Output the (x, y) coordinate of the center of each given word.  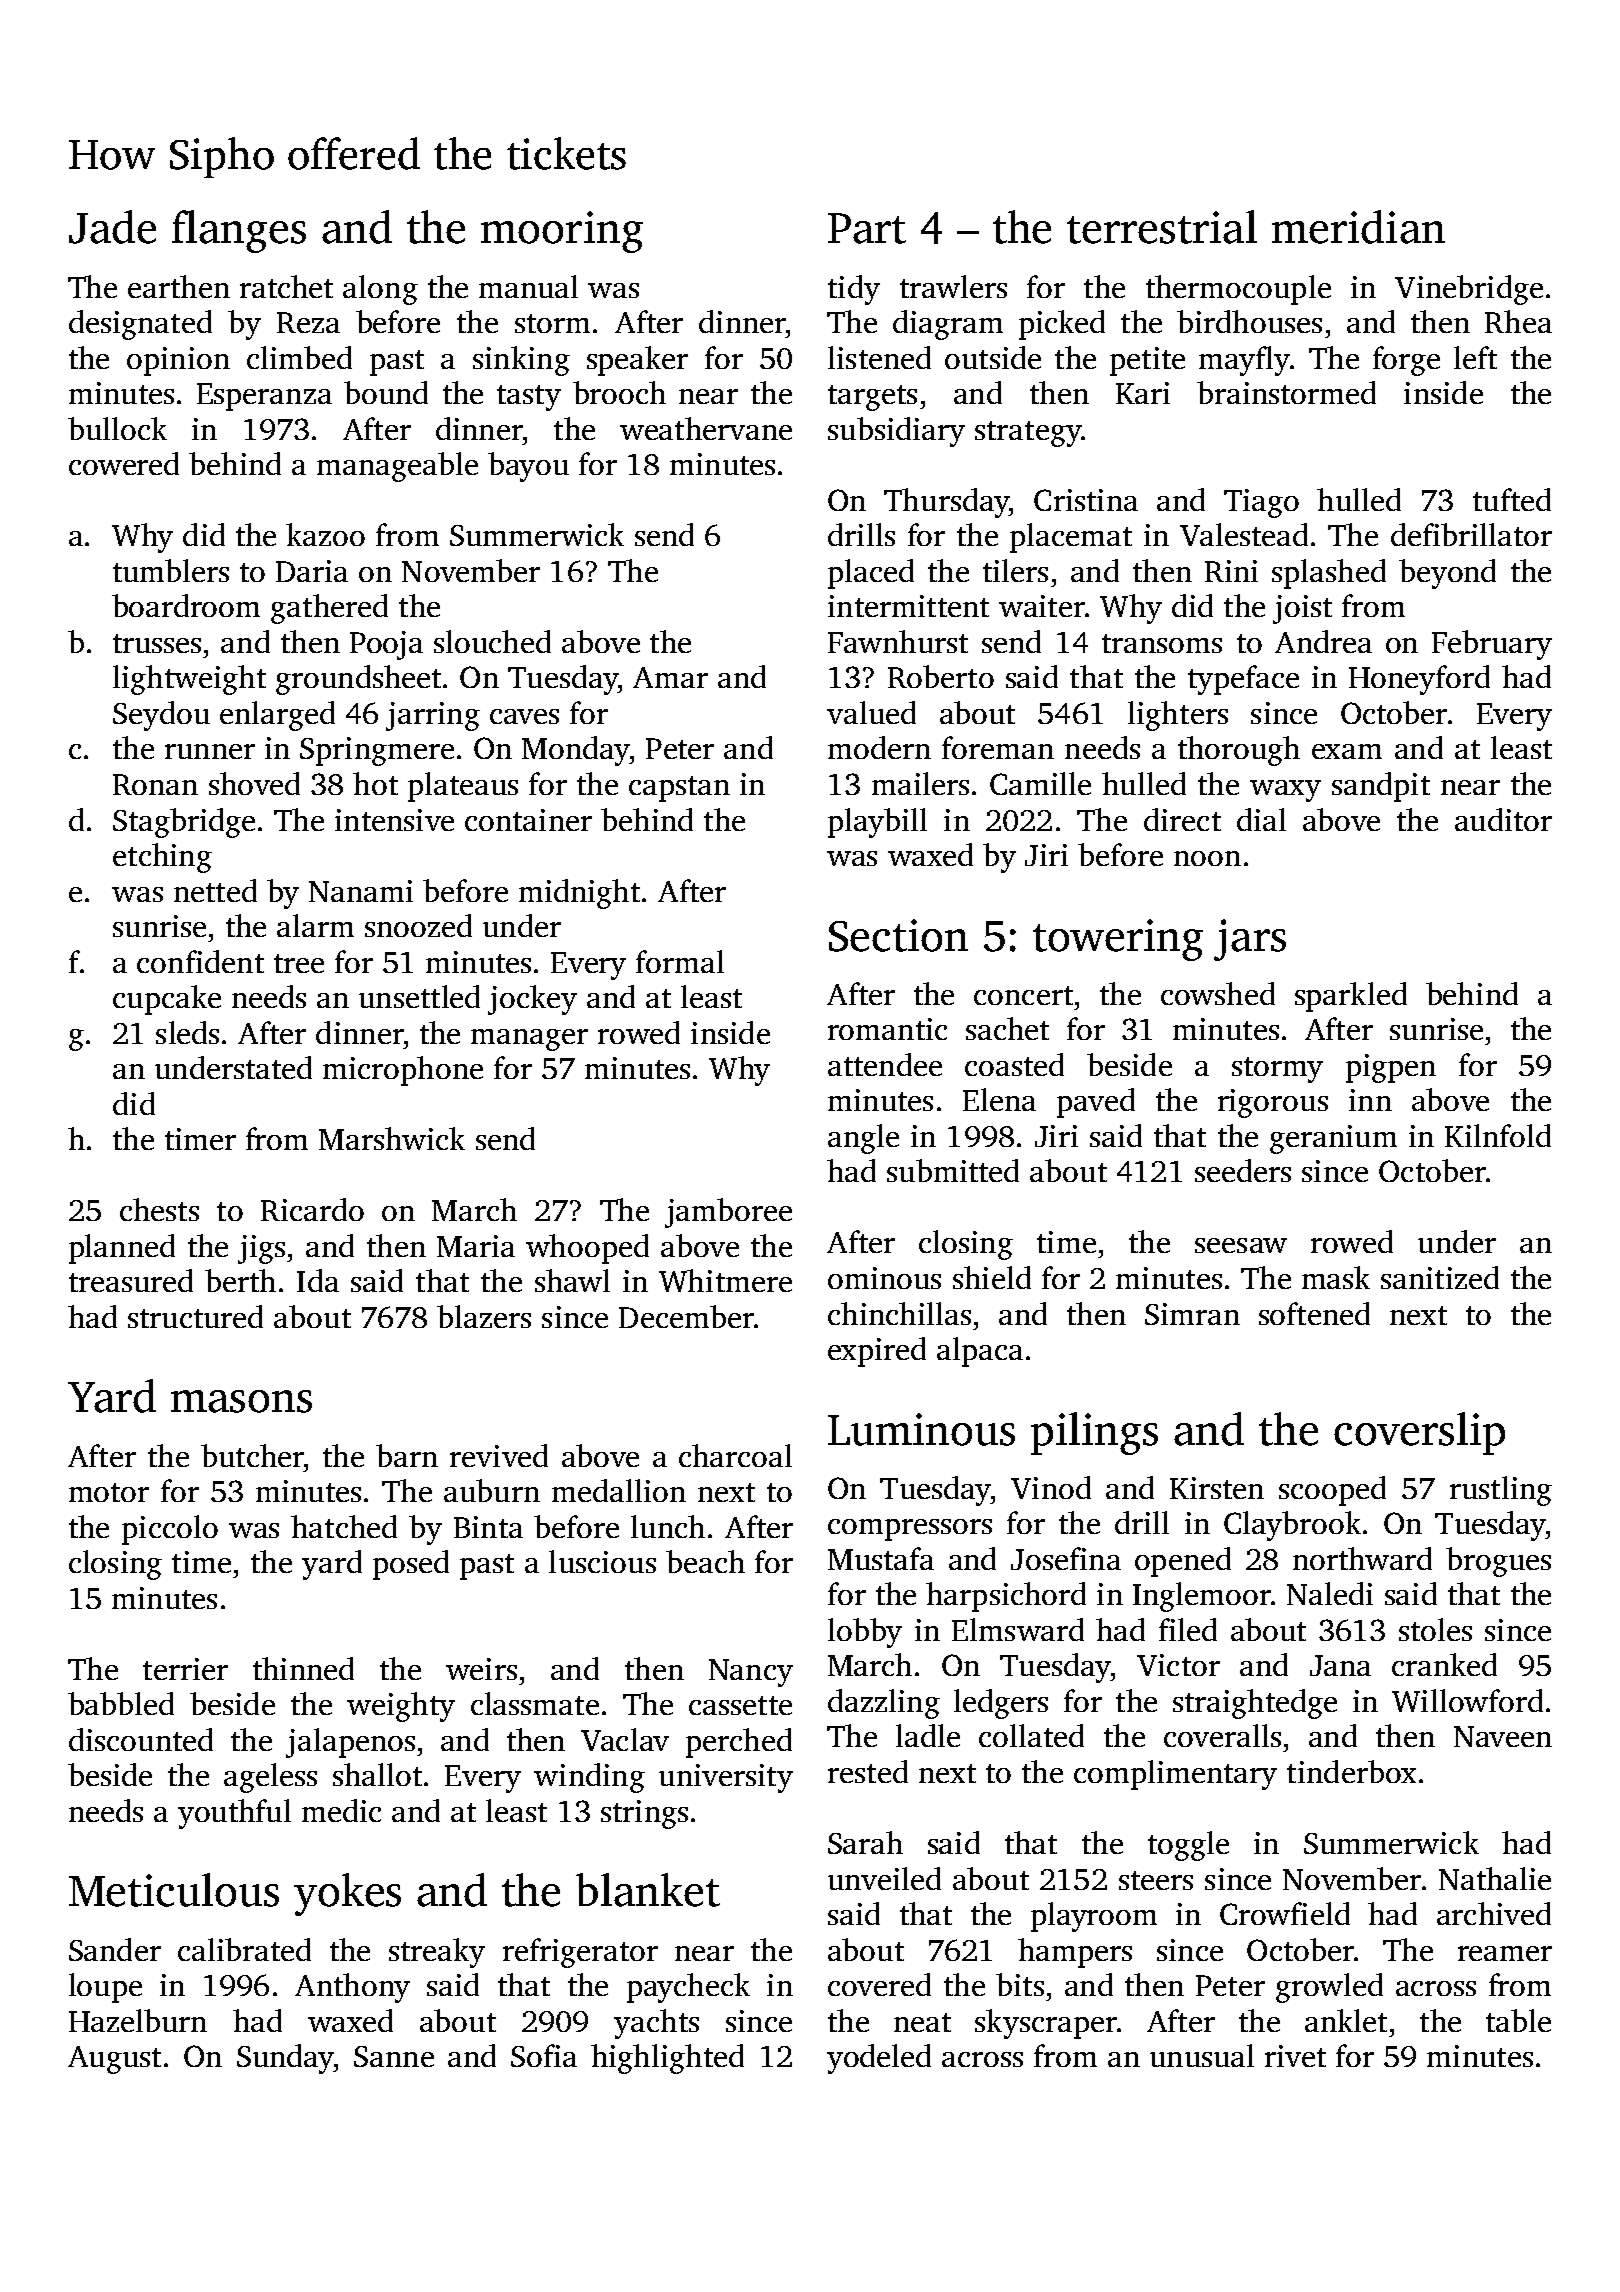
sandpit (1381, 787)
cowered (124, 463)
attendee (885, 1064)
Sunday (285, 2059)
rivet (1295, 2056)
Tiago (1261, 503)
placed (871, 574)
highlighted (667, 2059)
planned (122, 1249)
